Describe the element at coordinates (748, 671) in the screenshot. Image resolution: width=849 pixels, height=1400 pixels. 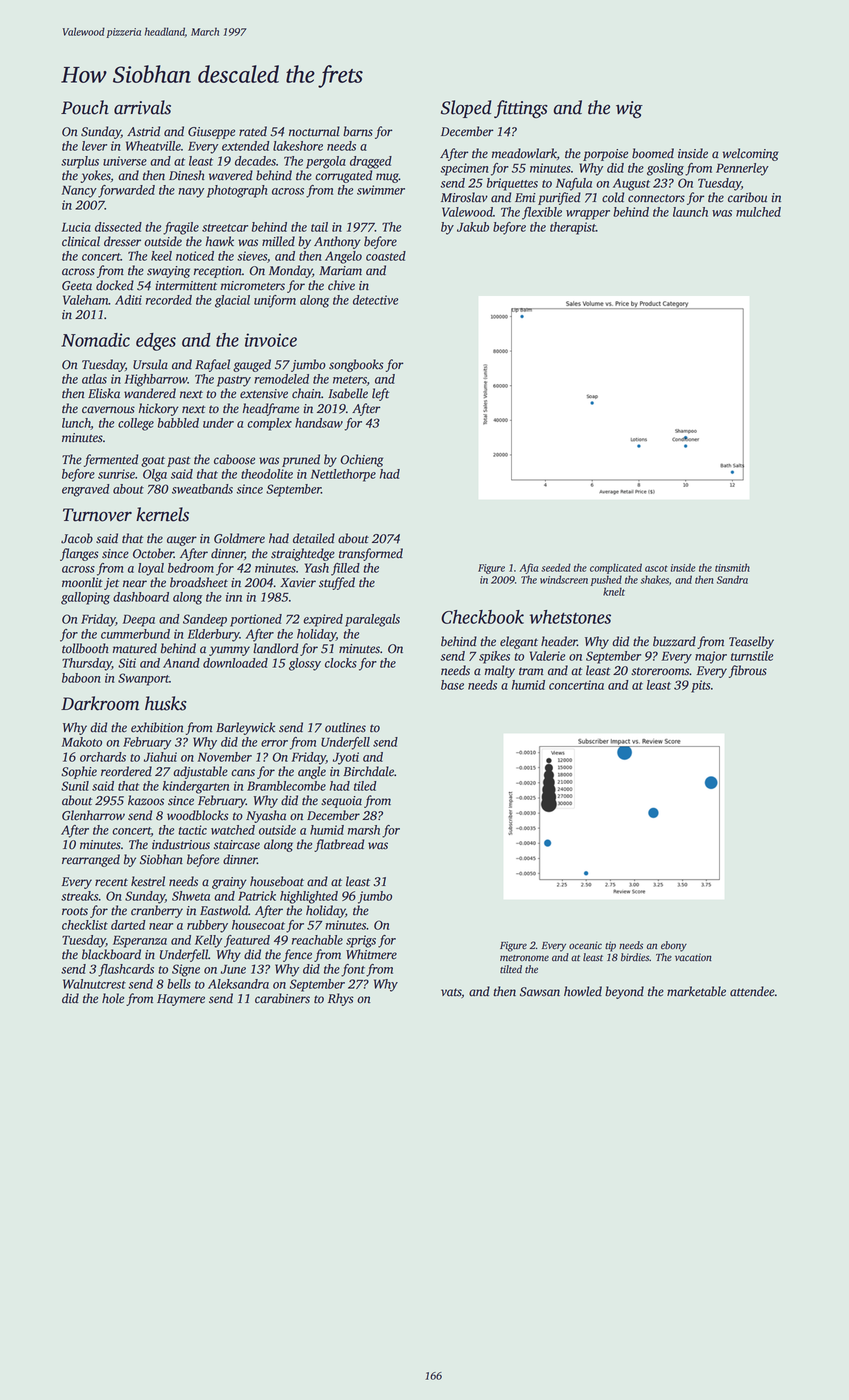
I see `fibrous` at that location.
